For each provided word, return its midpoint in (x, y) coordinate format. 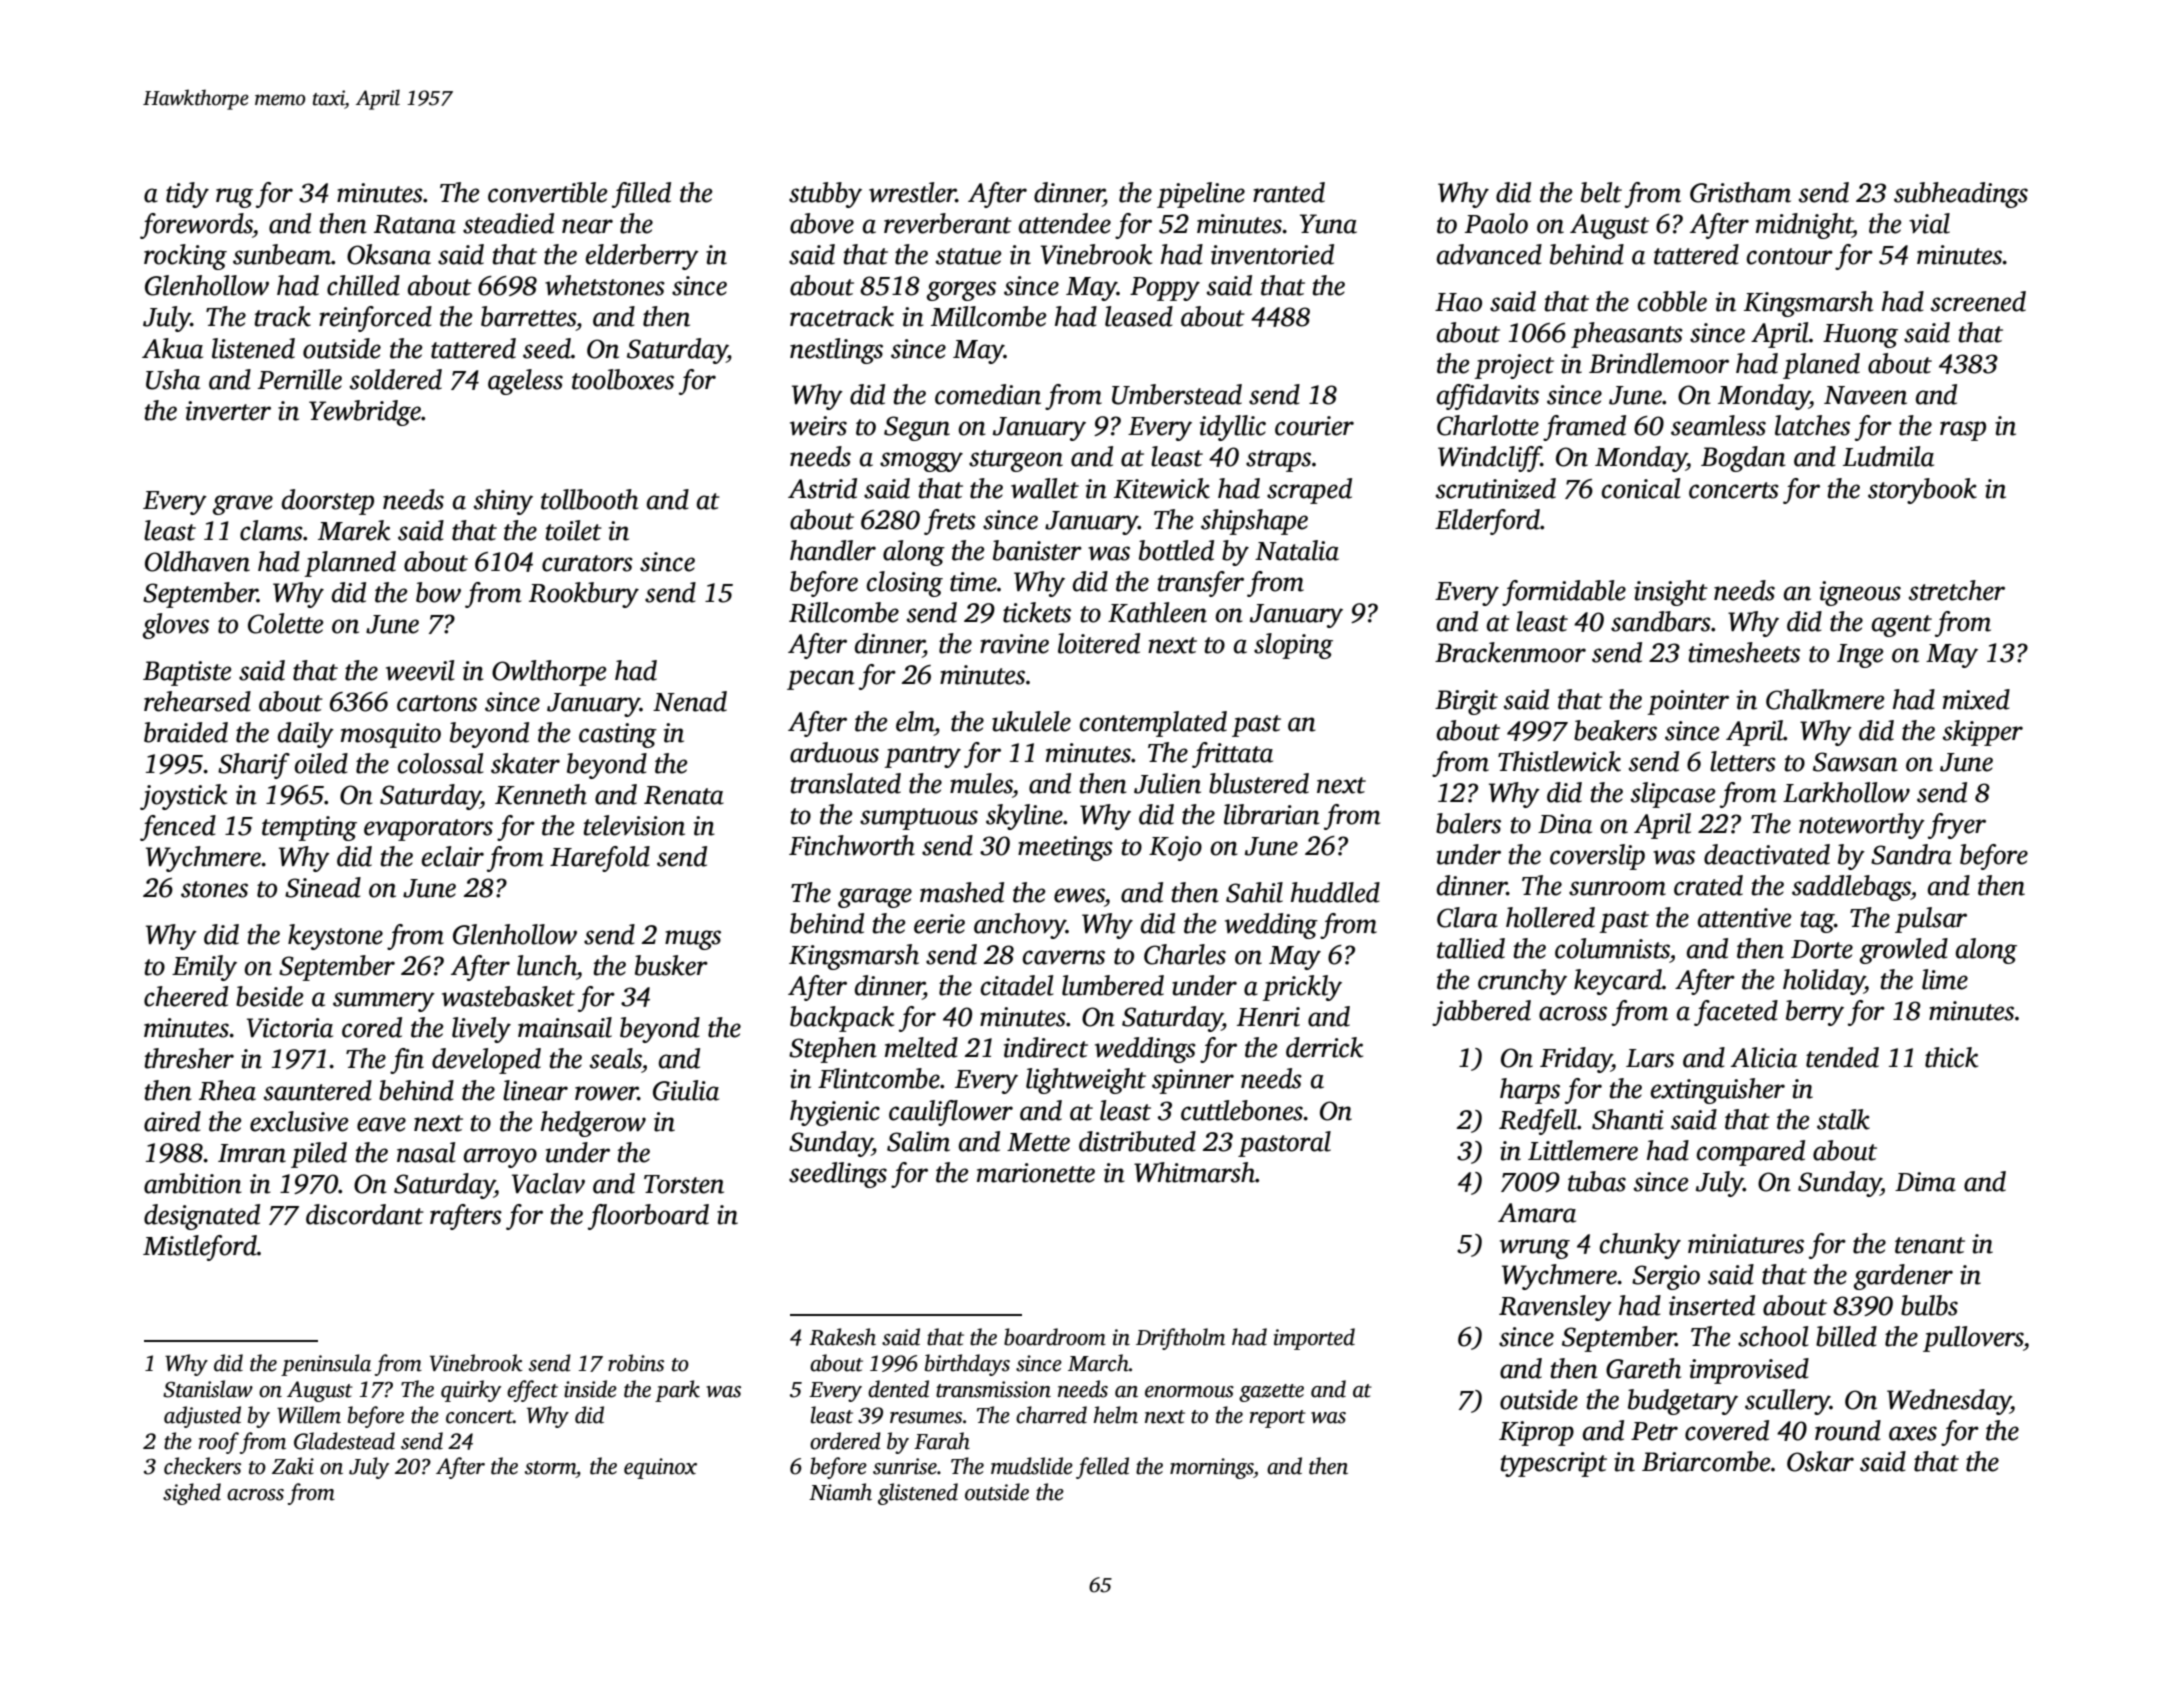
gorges (961, 291)
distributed (1137, 1141)
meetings (1065, 848)
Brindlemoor (1659, 363)
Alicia (1764, 1057)
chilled (363, 285)
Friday (1576, 1060)
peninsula (326, 1365)
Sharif (254, 766)
